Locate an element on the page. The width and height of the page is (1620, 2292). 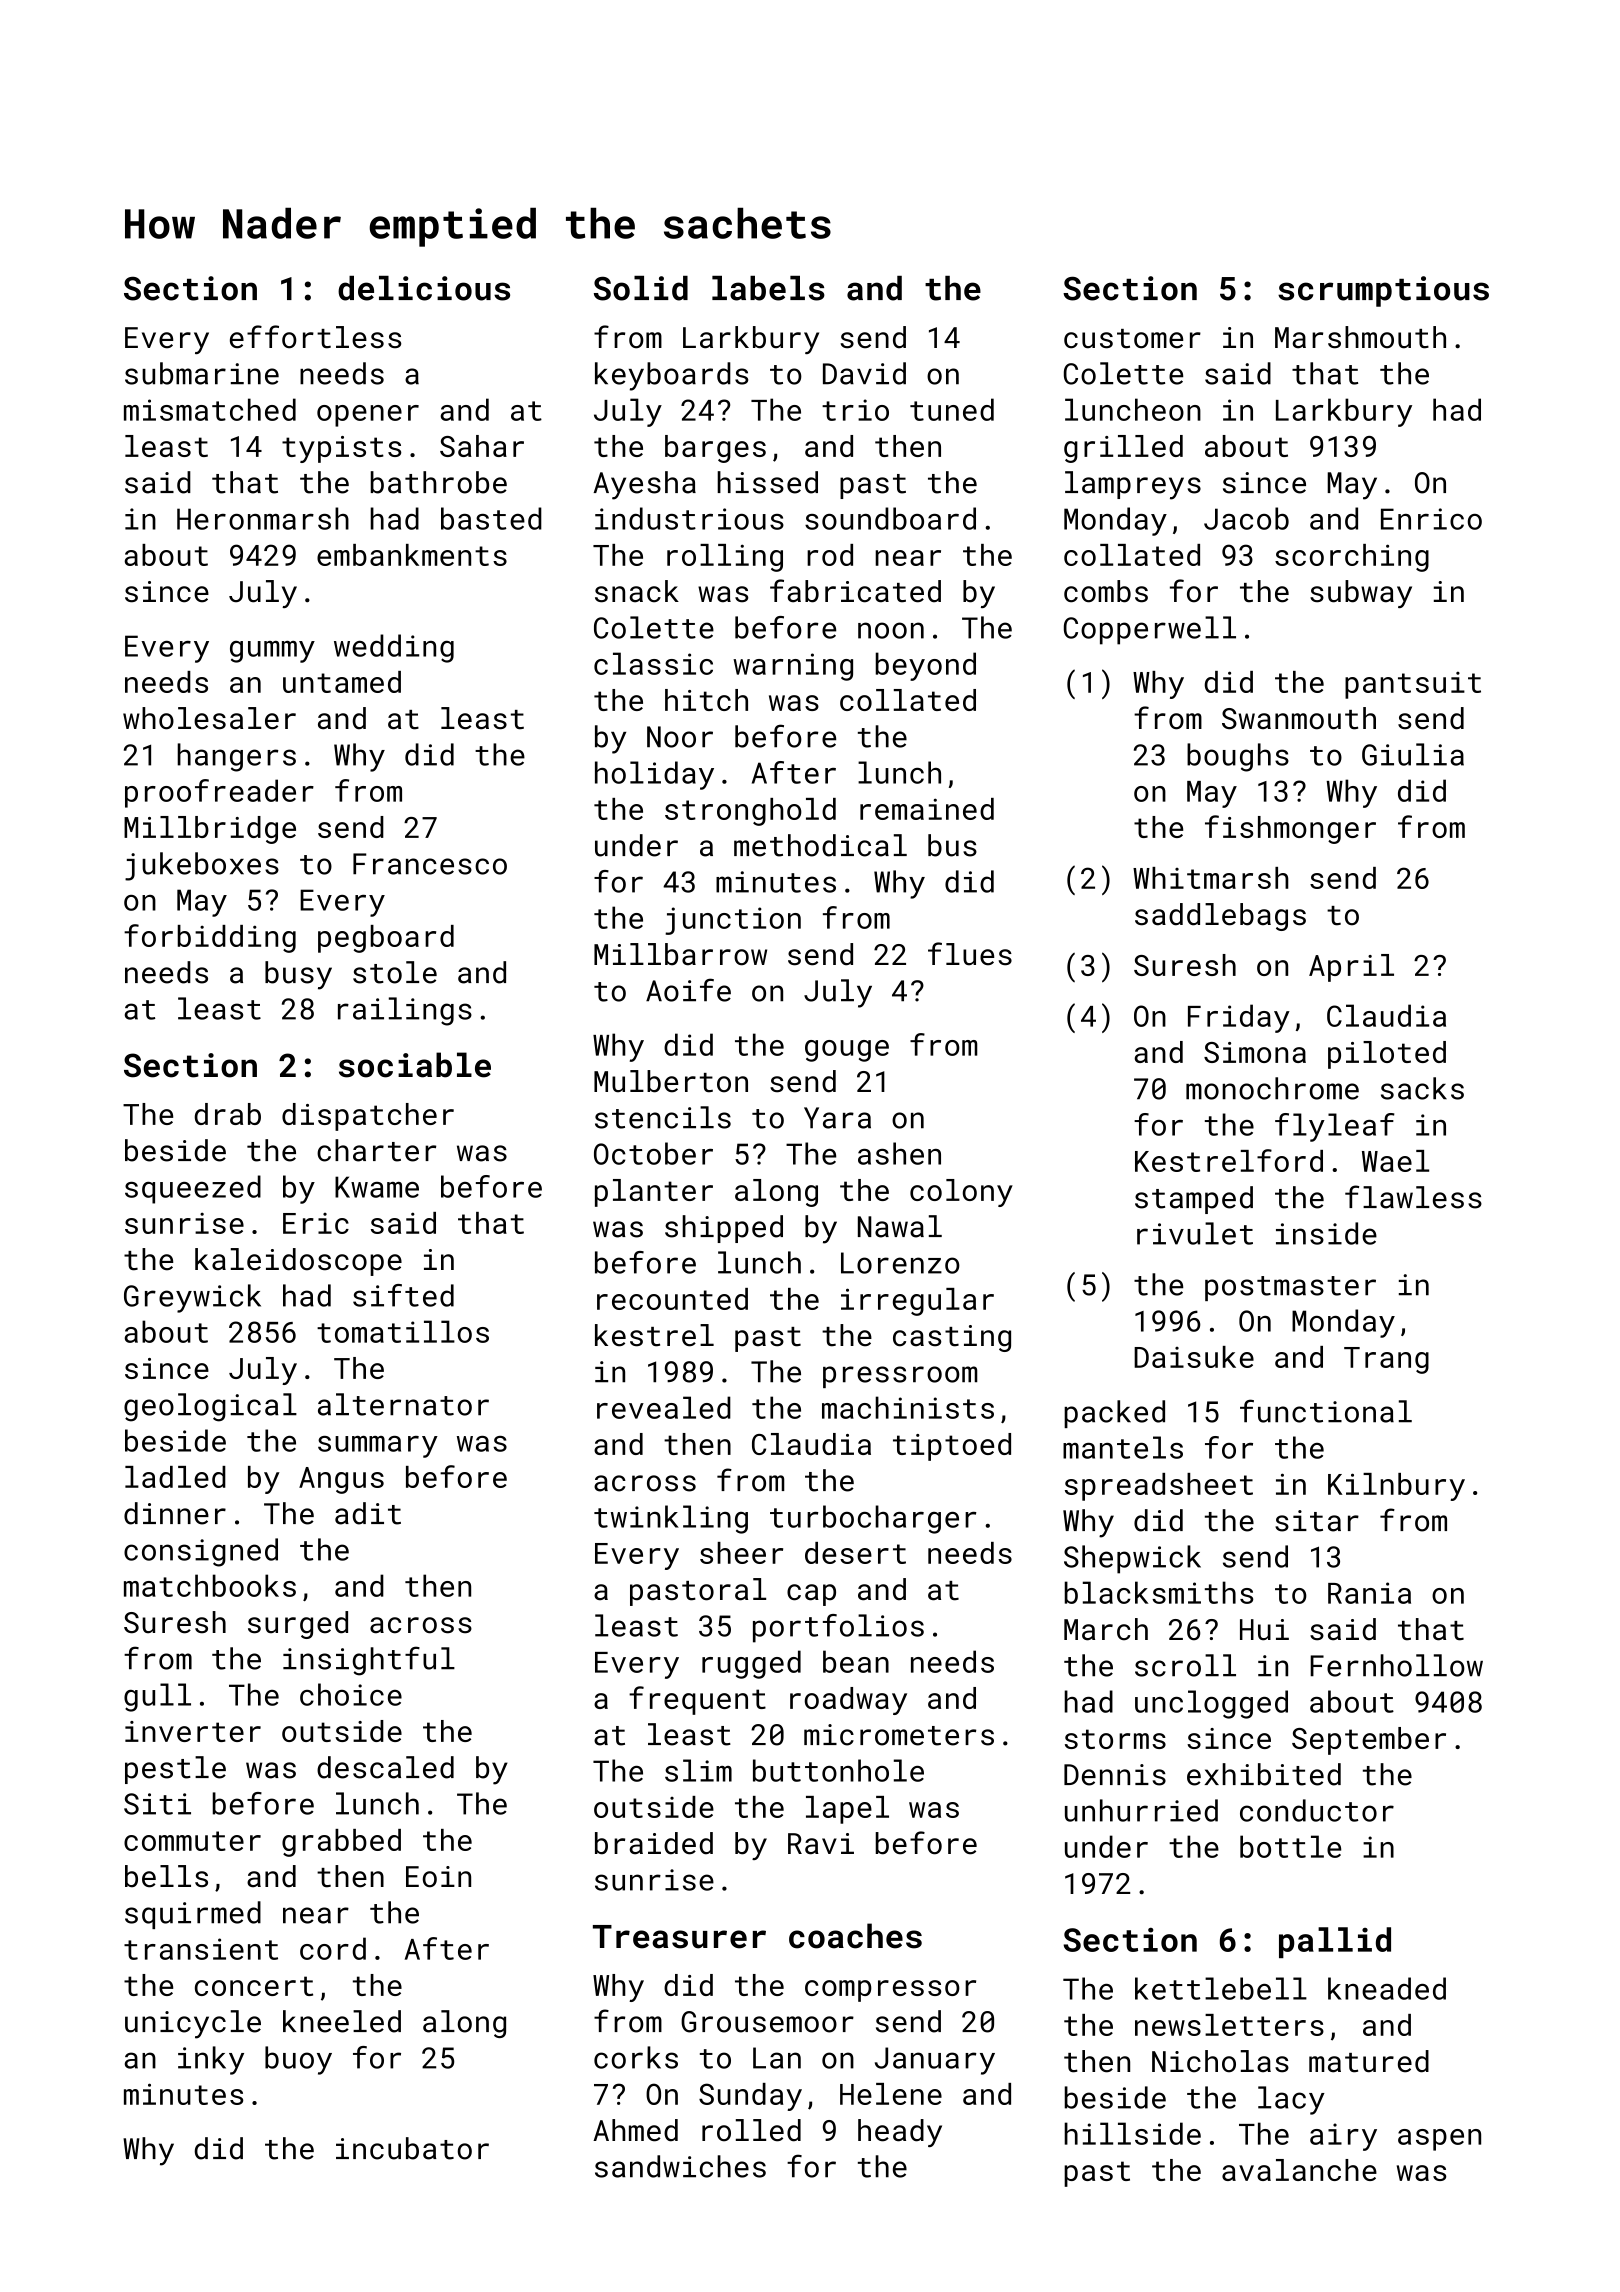
embankments is located at coordinates (412, 555).
